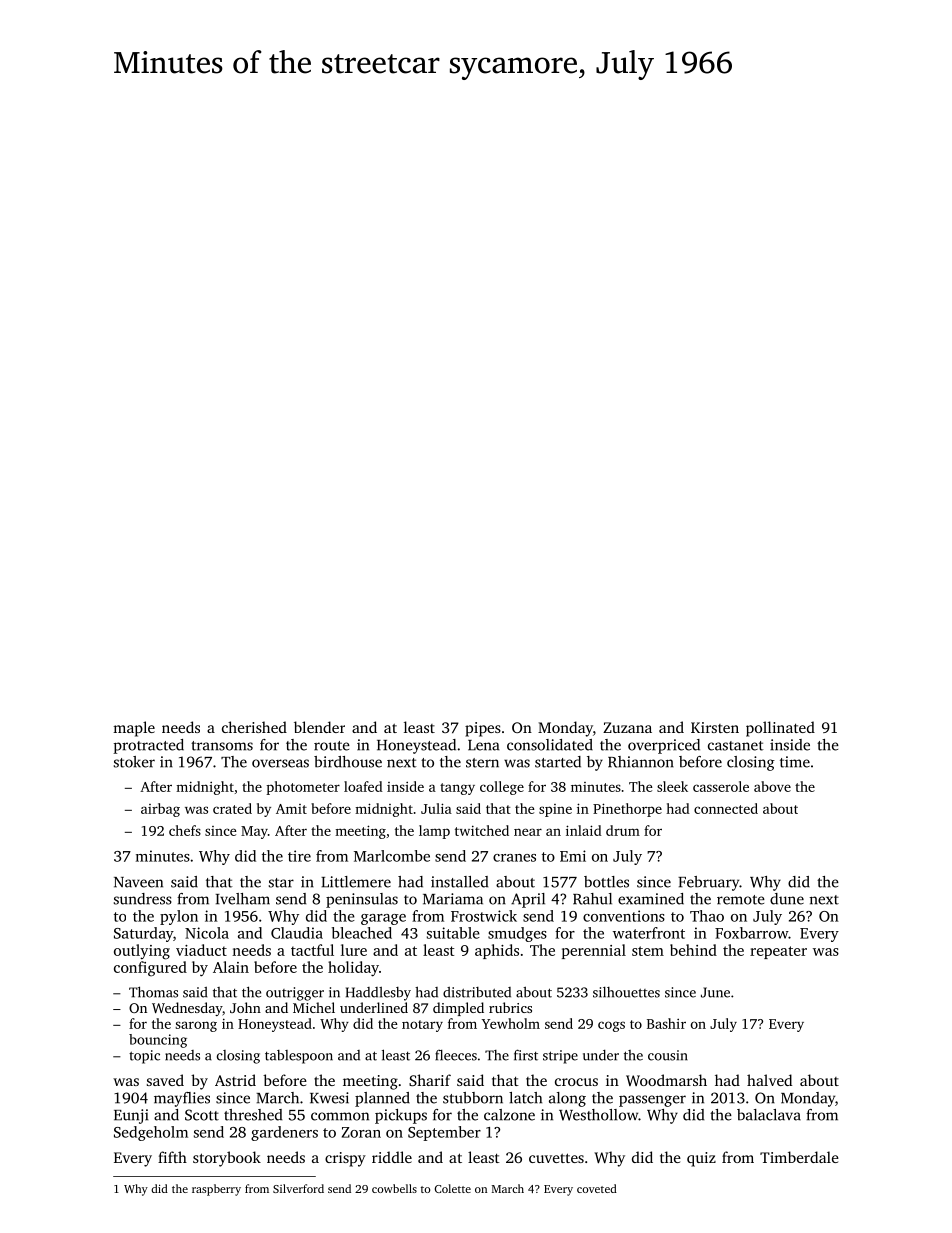 The width and height of the screenshot is (952, 1233). What do you see at coordinates (709, 883) in the screenshot?
I see `February` at bounding box center [709, 883].
